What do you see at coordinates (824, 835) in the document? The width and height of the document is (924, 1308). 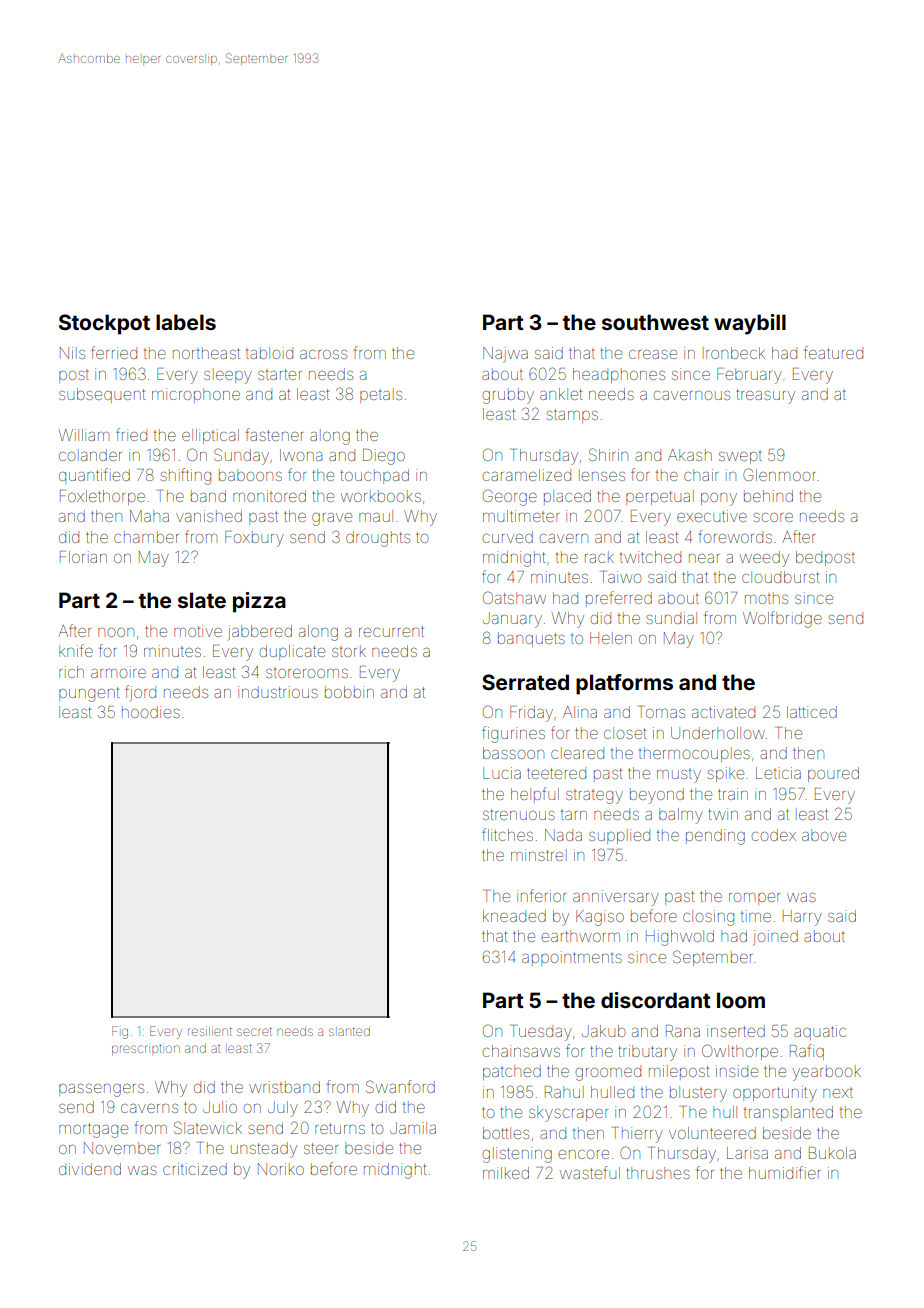 I see `above` at bounding box center [824, 835].
